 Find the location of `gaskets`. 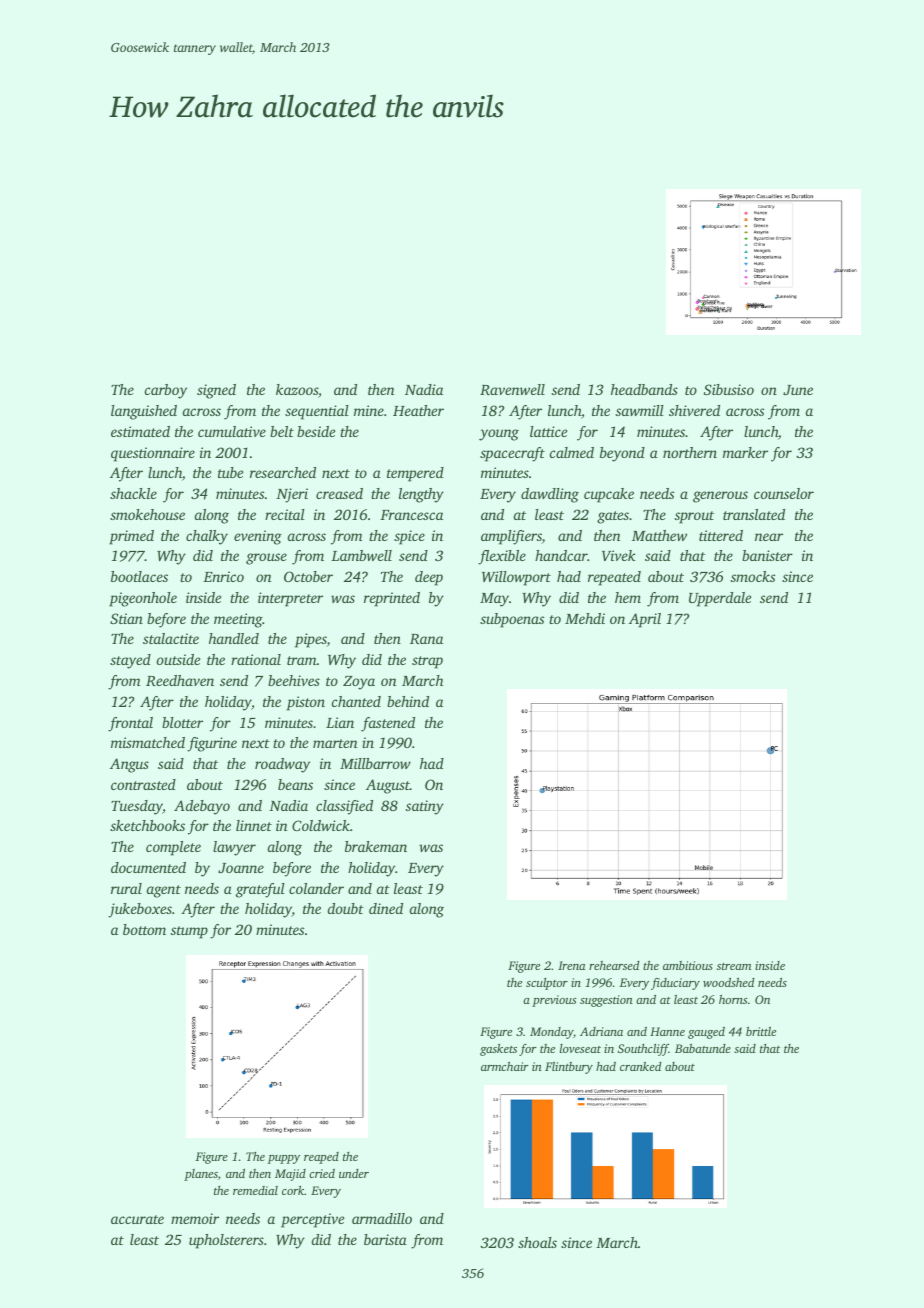

gaskets is located at coordinates (498, 1050).
